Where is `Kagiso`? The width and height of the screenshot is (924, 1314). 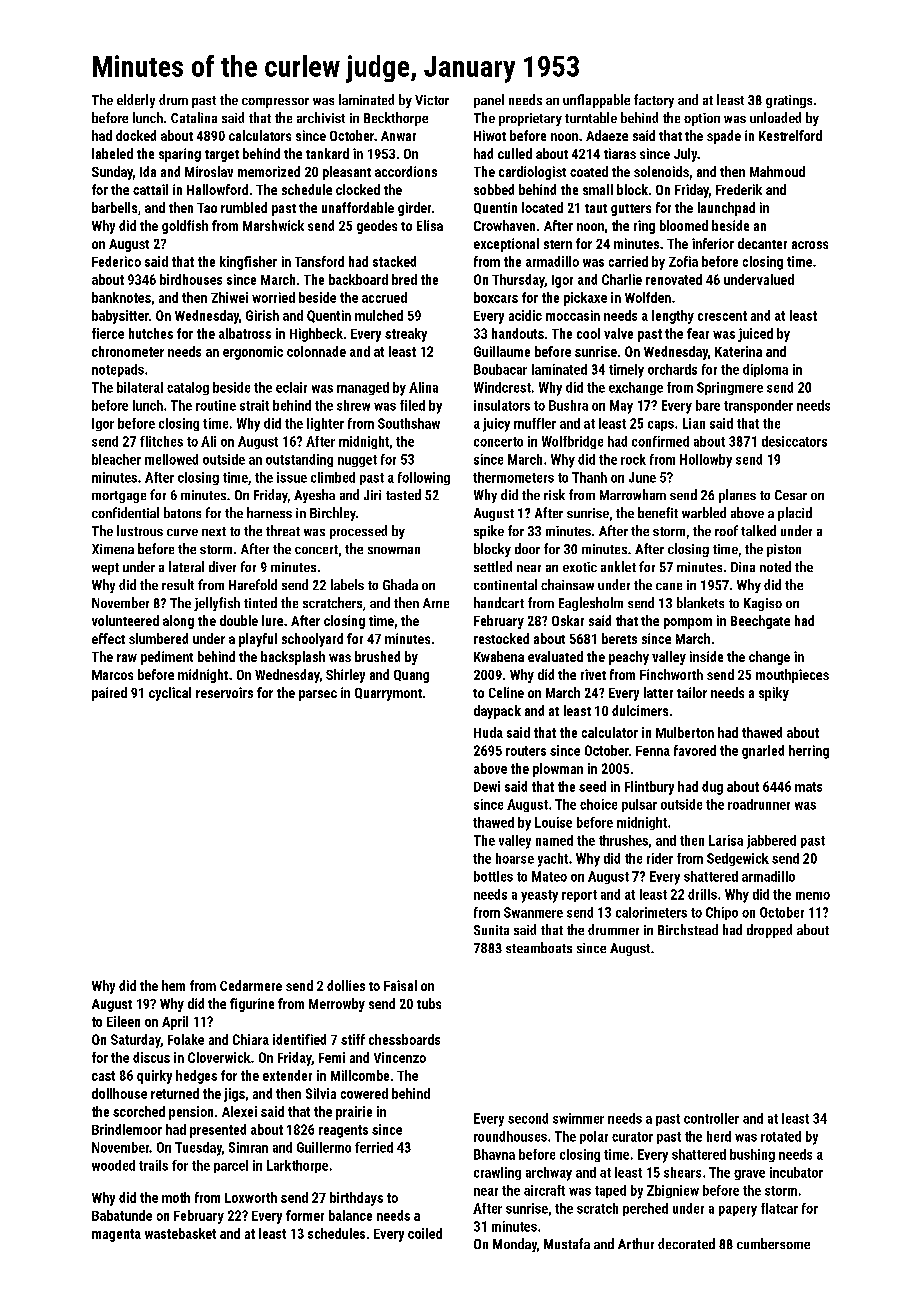
Kagiso is located at coordinates (763, 604).
